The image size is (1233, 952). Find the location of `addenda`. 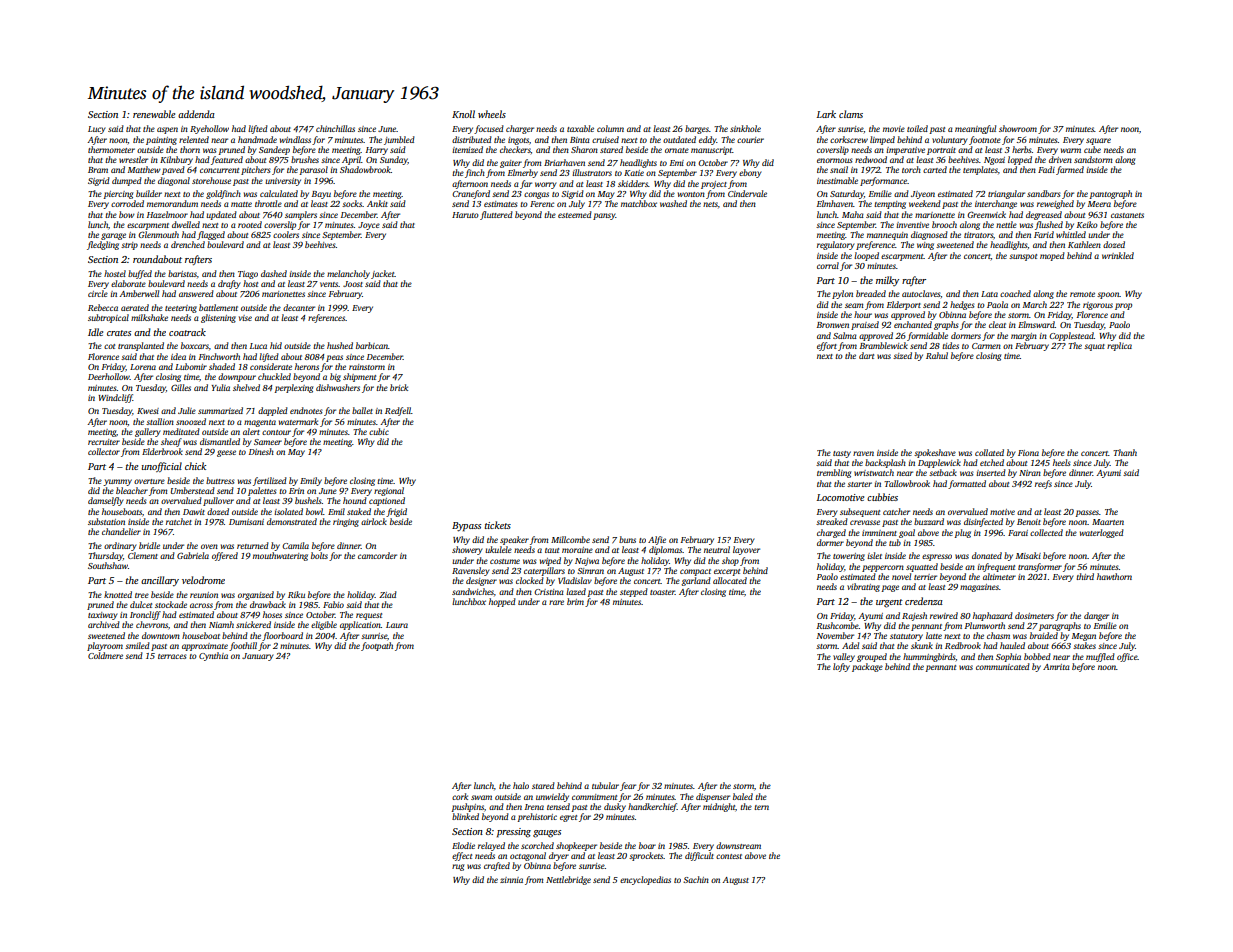

addenda is located at coordinates (196, 114).
